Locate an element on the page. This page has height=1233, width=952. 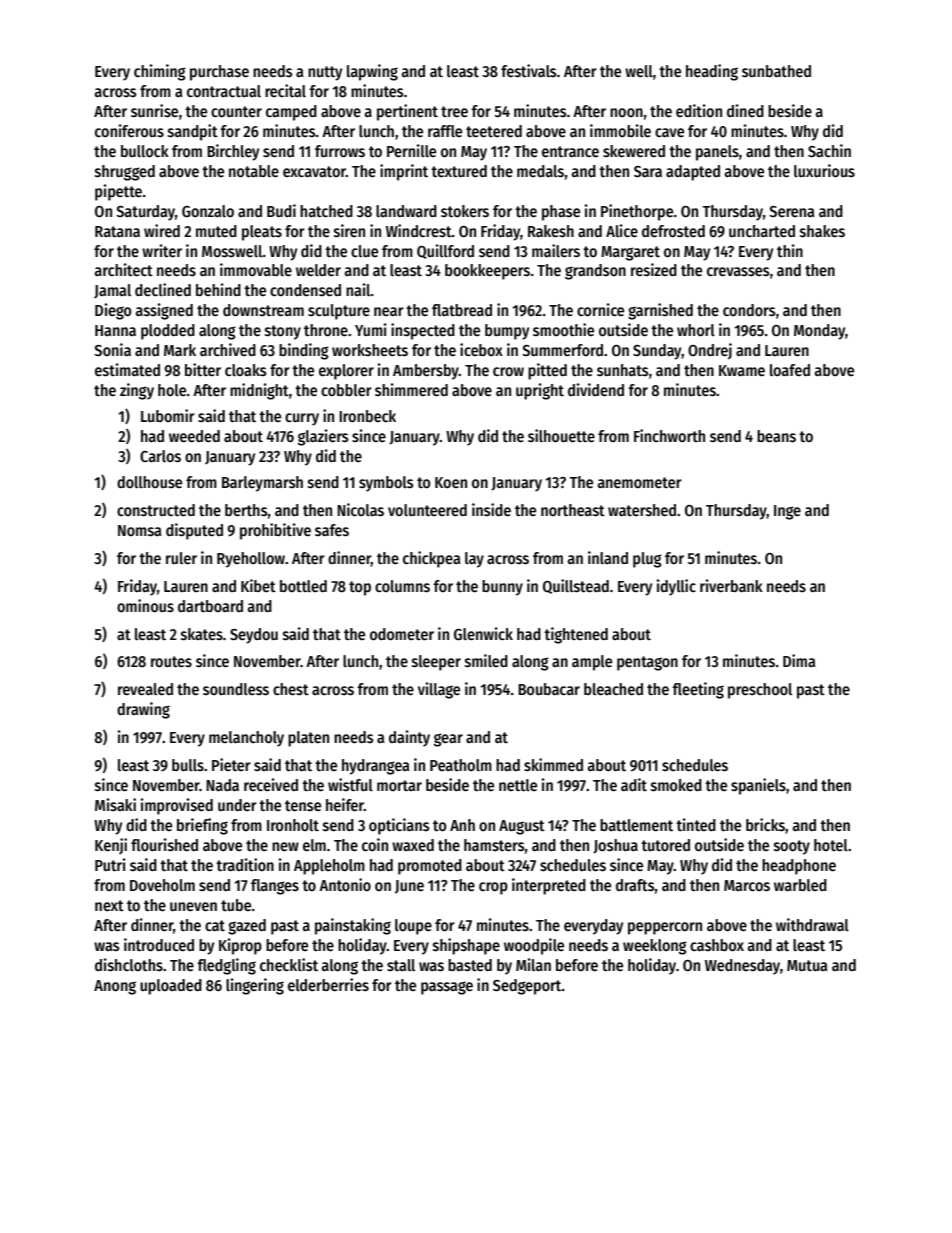
revealed is located at coordinates (145, 689).
